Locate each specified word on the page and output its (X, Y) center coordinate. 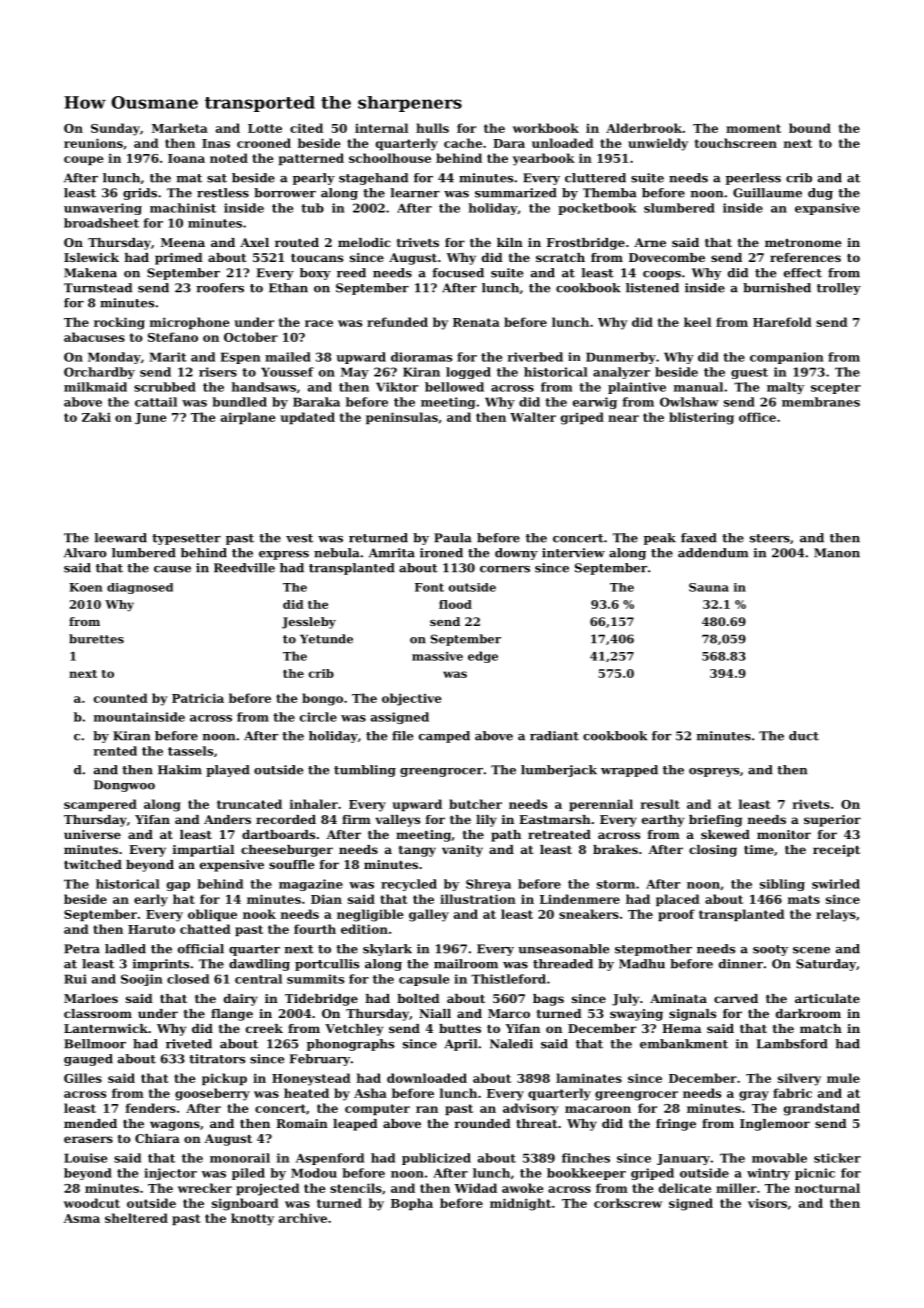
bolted (418, 998)
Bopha (412, 1204)
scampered (100, 805)
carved (736, 998)
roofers (220, 288)
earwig (595, 403)
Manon (837, 553)
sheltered (136, 1218)
